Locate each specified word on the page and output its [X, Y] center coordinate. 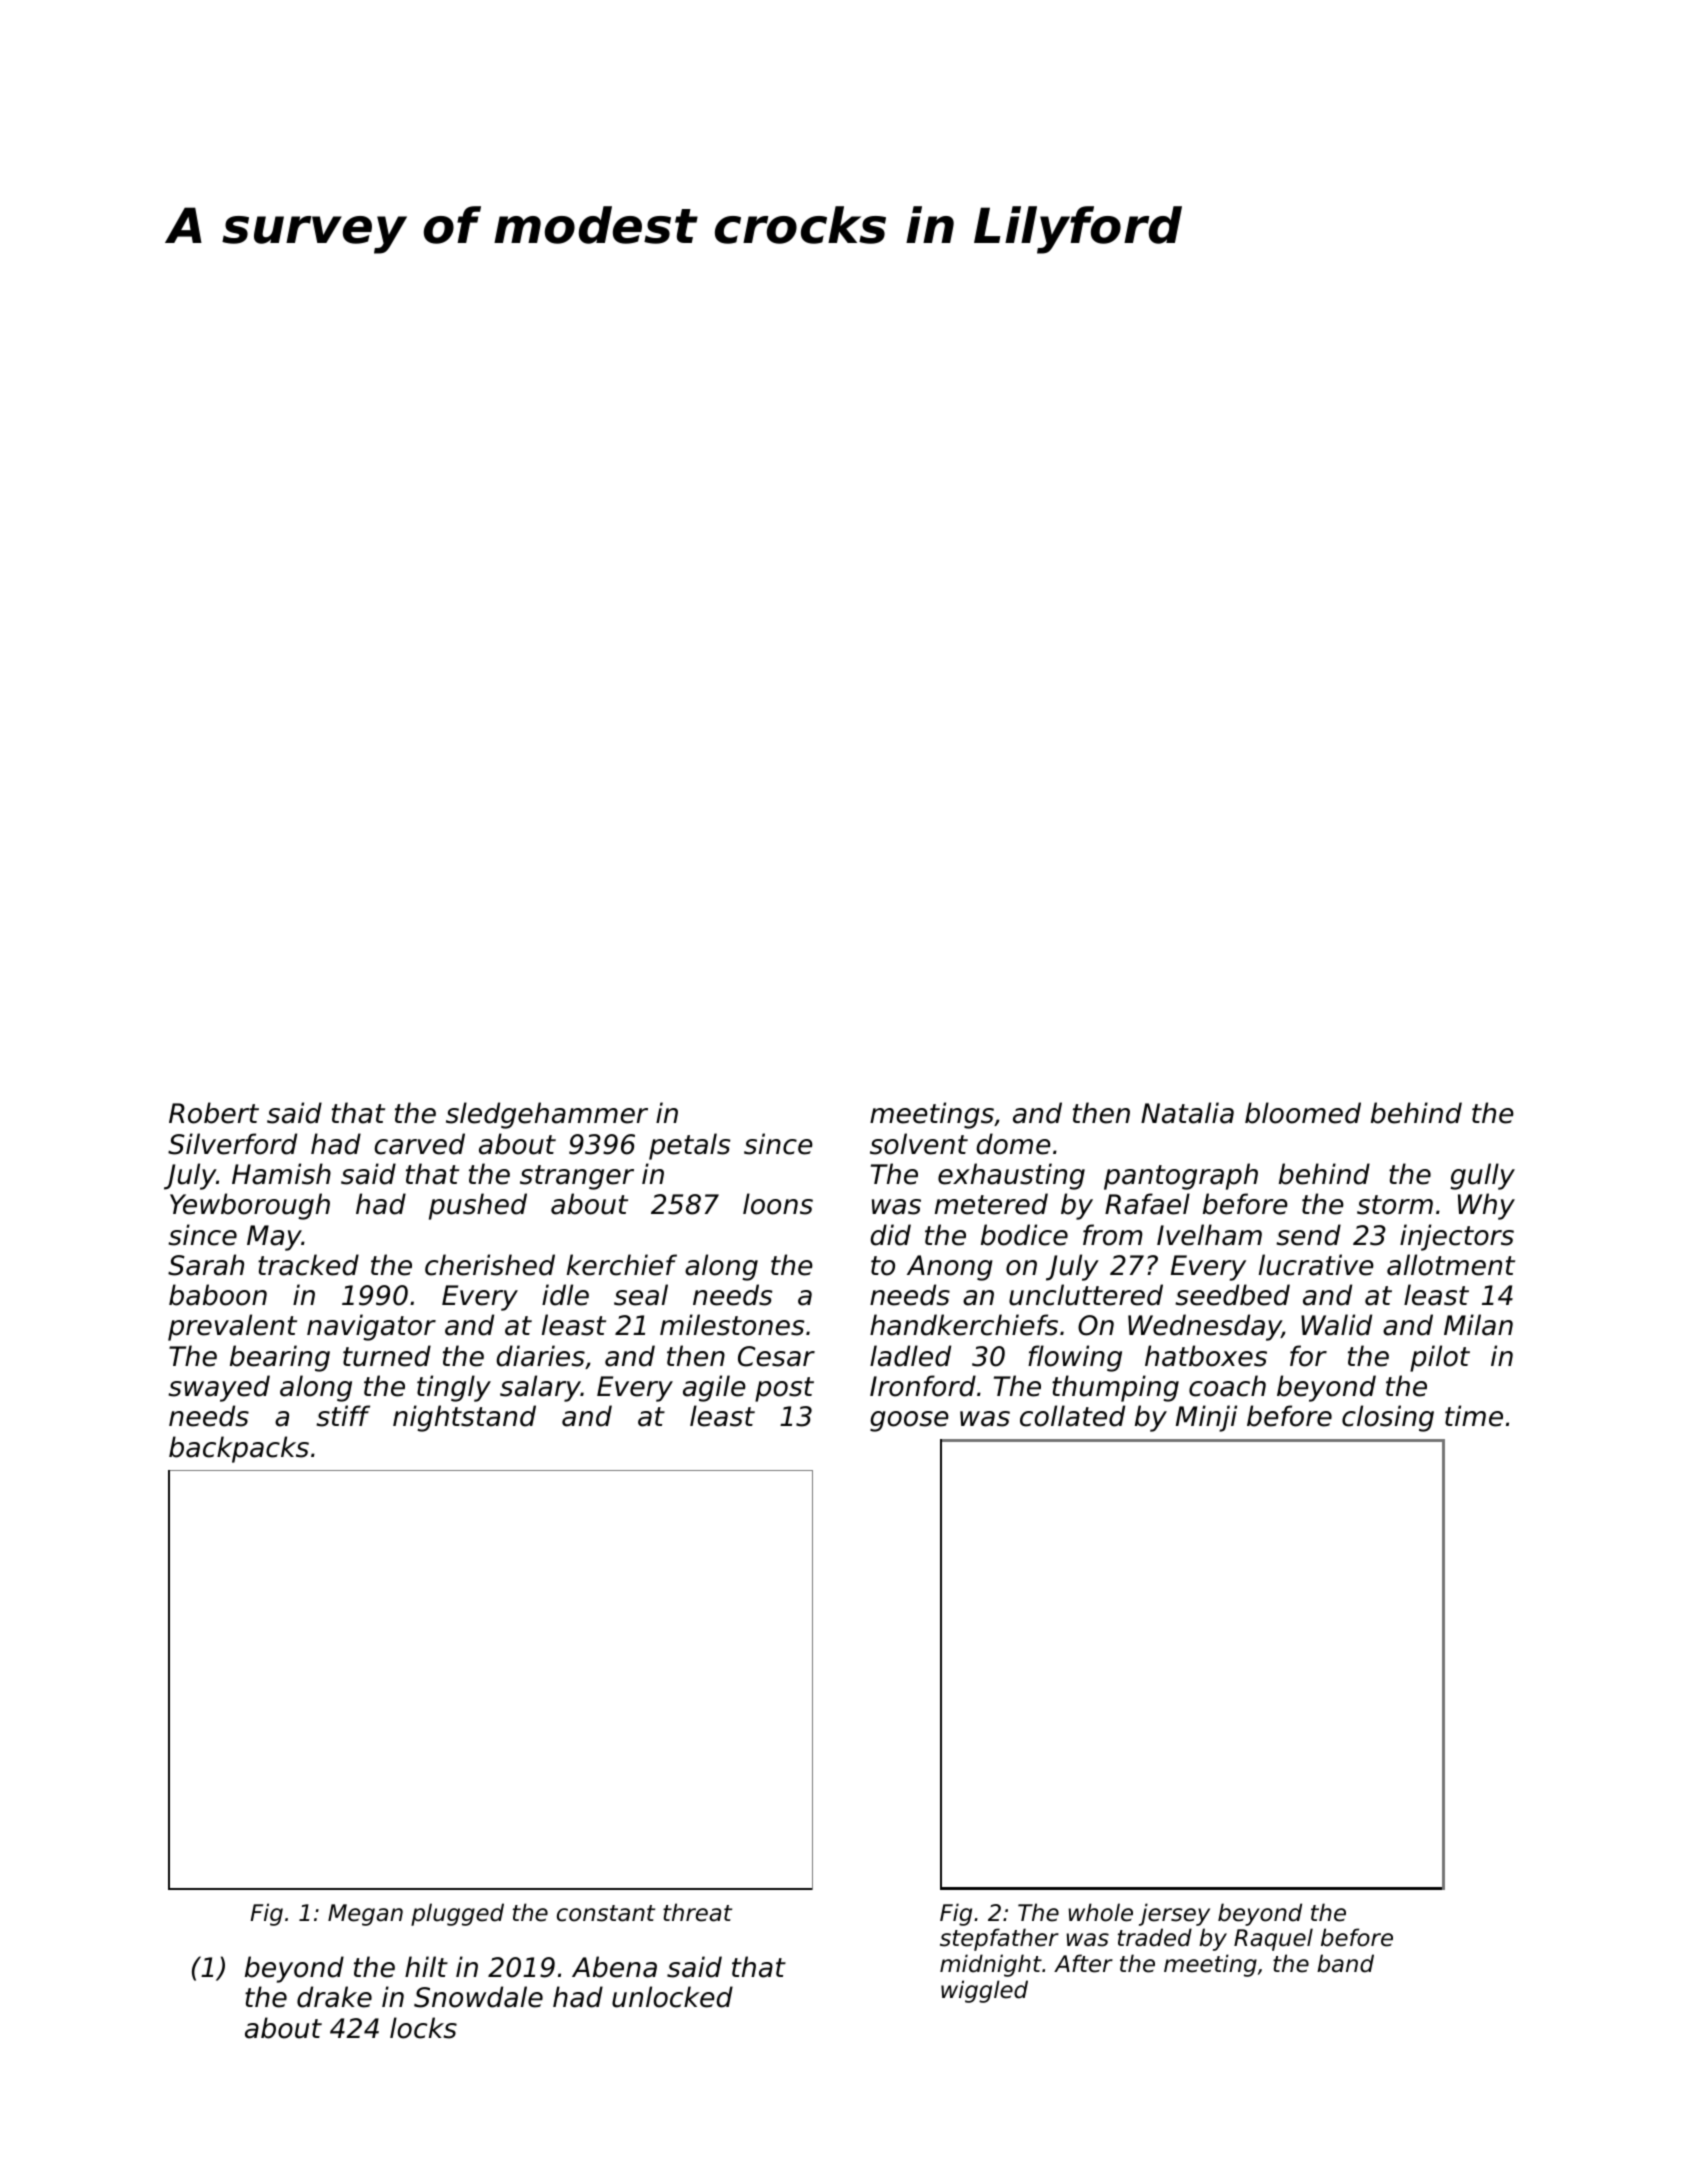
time [1474, 1416]
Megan [365, 1915]
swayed [219, 1388]
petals [690, 1146]
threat [697, 1912]
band [1345, 1963]
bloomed [1303, 1113]
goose [909, 1421]
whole [1101, 1912]
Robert [214, 1113]
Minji [1206, 1418]
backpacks [239, 1449]
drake [334, 1997]
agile [714, 1388]
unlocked [672, 1997]
